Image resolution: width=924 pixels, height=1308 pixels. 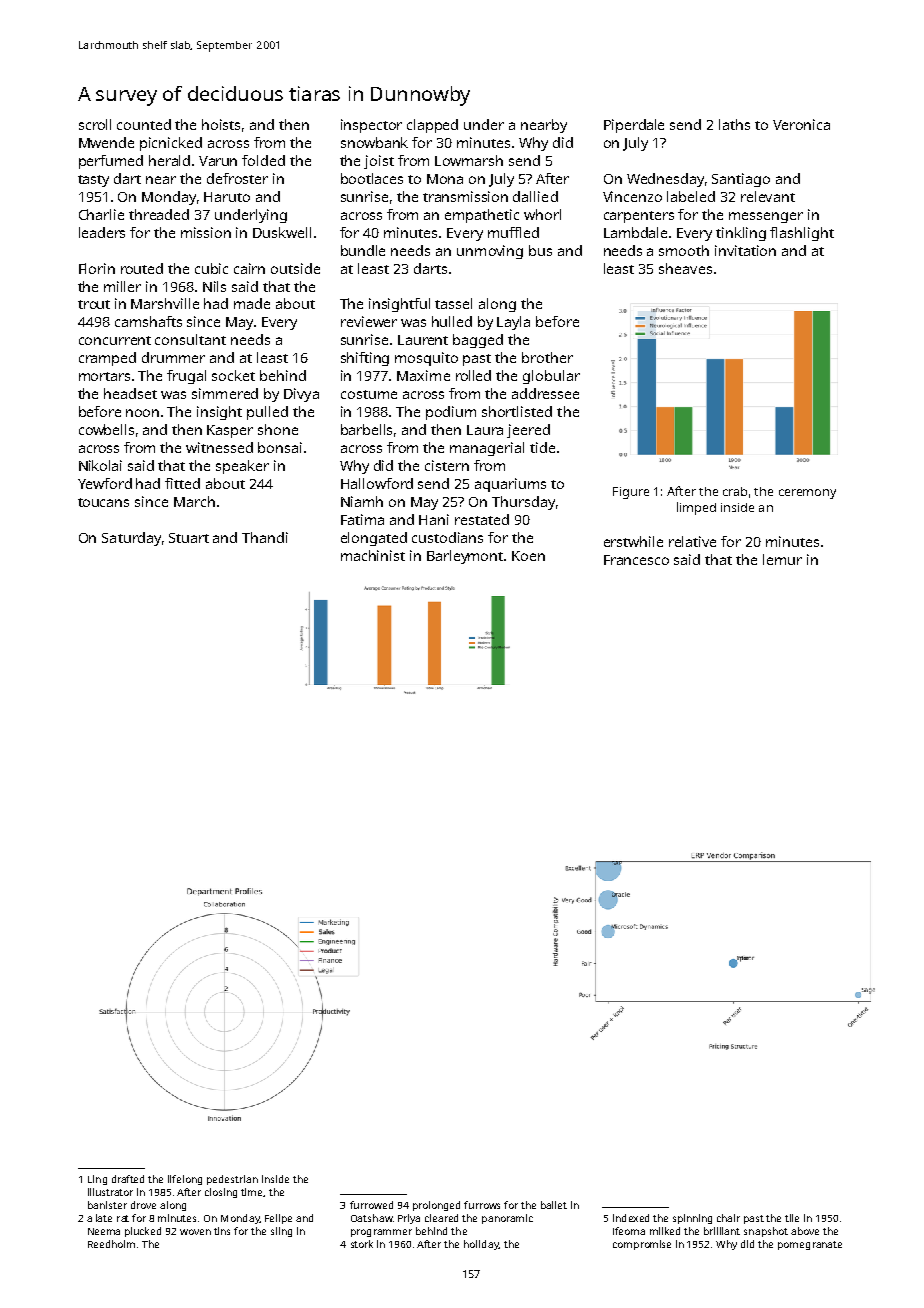 I want to click on lemur, so click(x=782, y=559).
